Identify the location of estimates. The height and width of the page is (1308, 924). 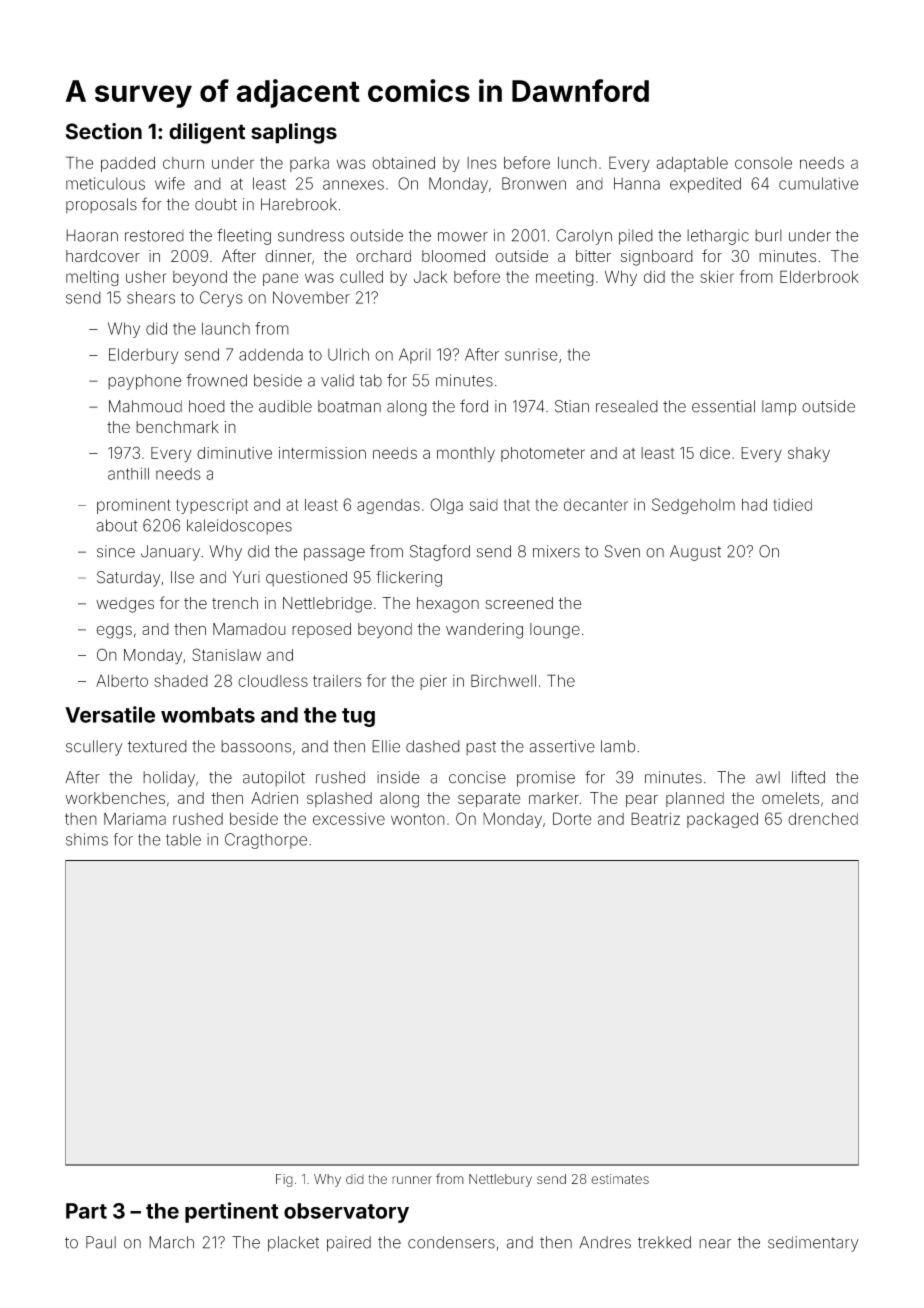
(620, 1179).
